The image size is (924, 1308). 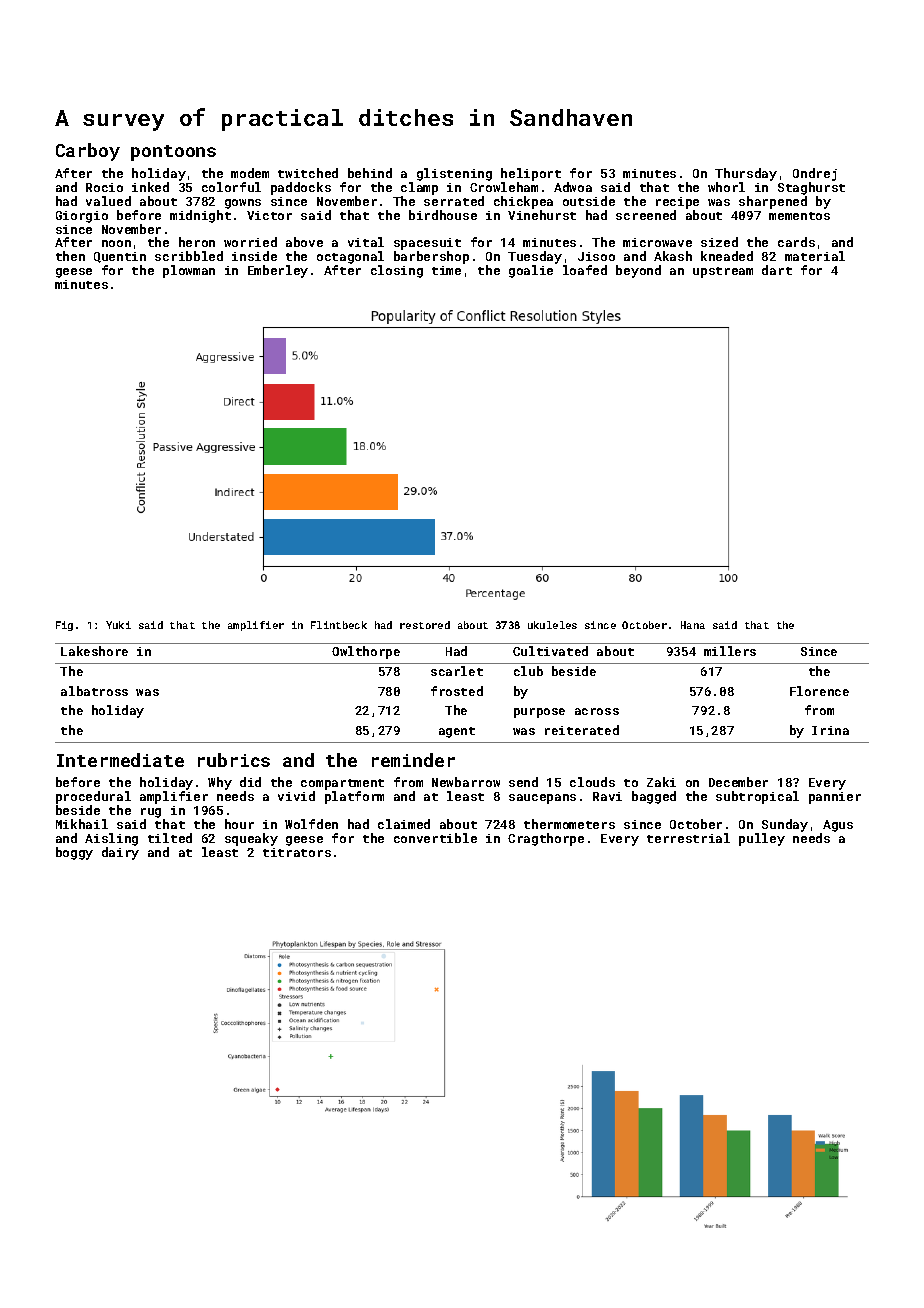 What do you see at coordinates (397, 271) in the screenshot?
I see `closing` at bounding box center [397, 271].
